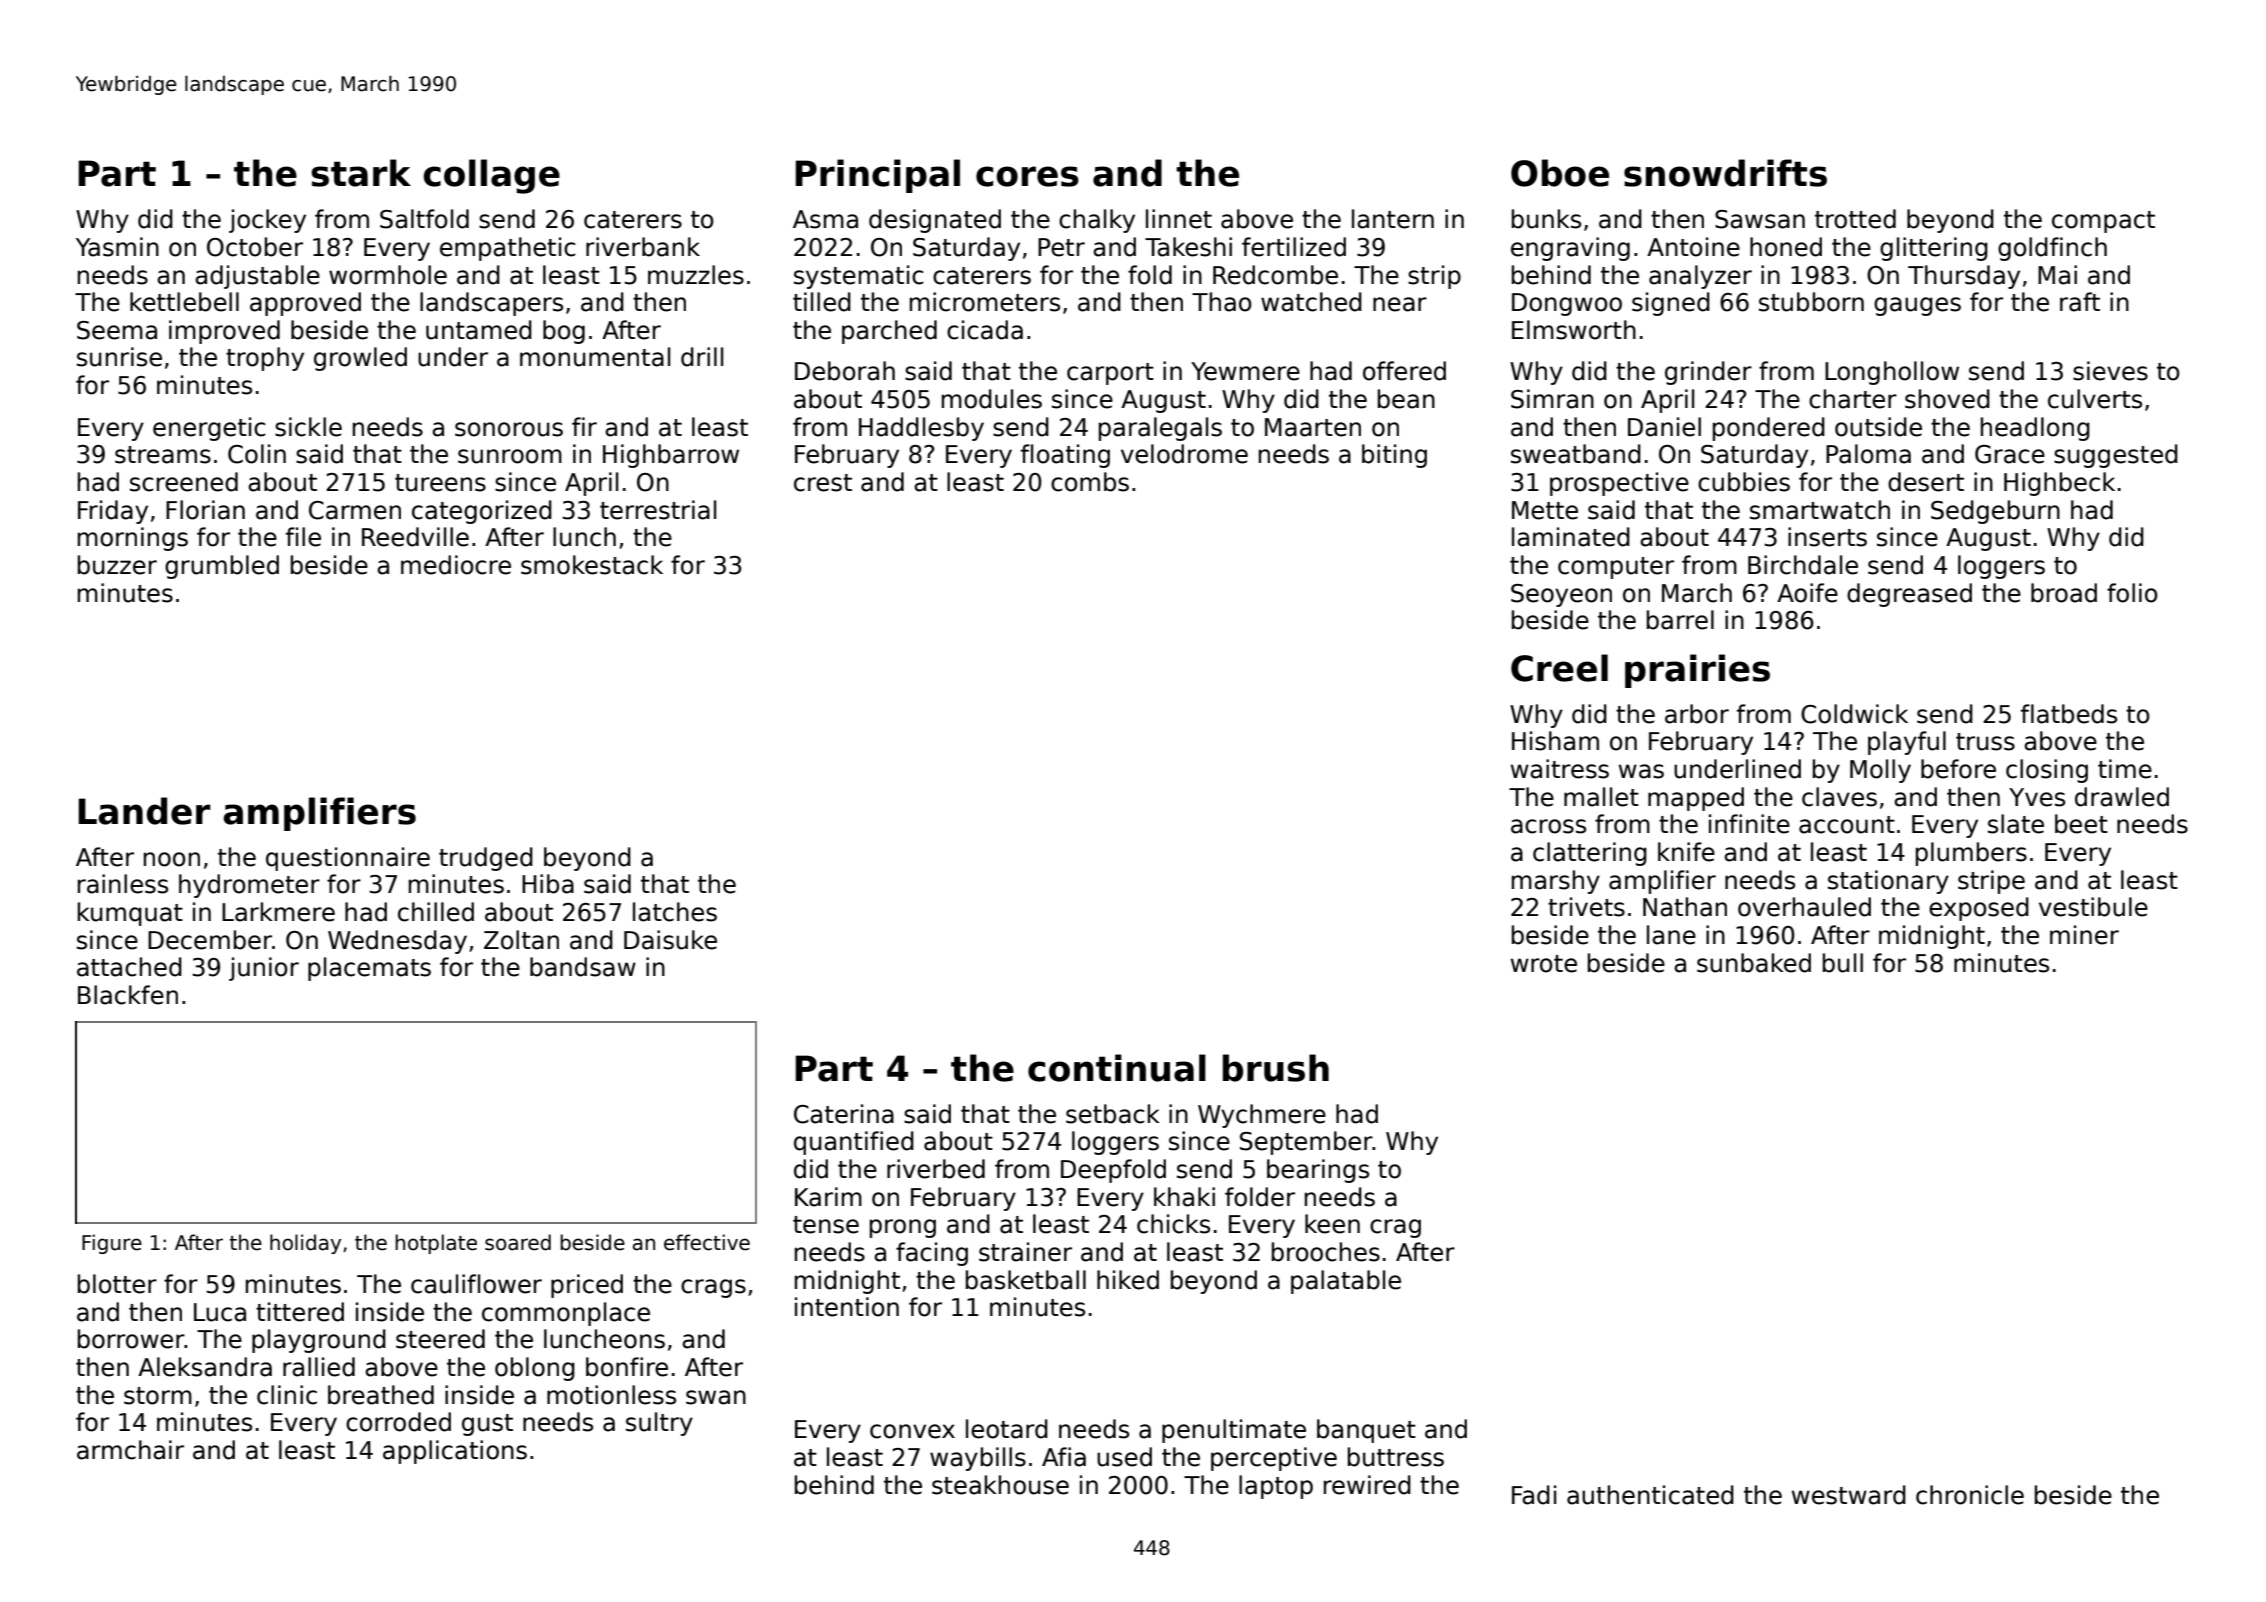 The height and width of the page is (1602, 2266). I want to click on trudged, so click(486, 859).
